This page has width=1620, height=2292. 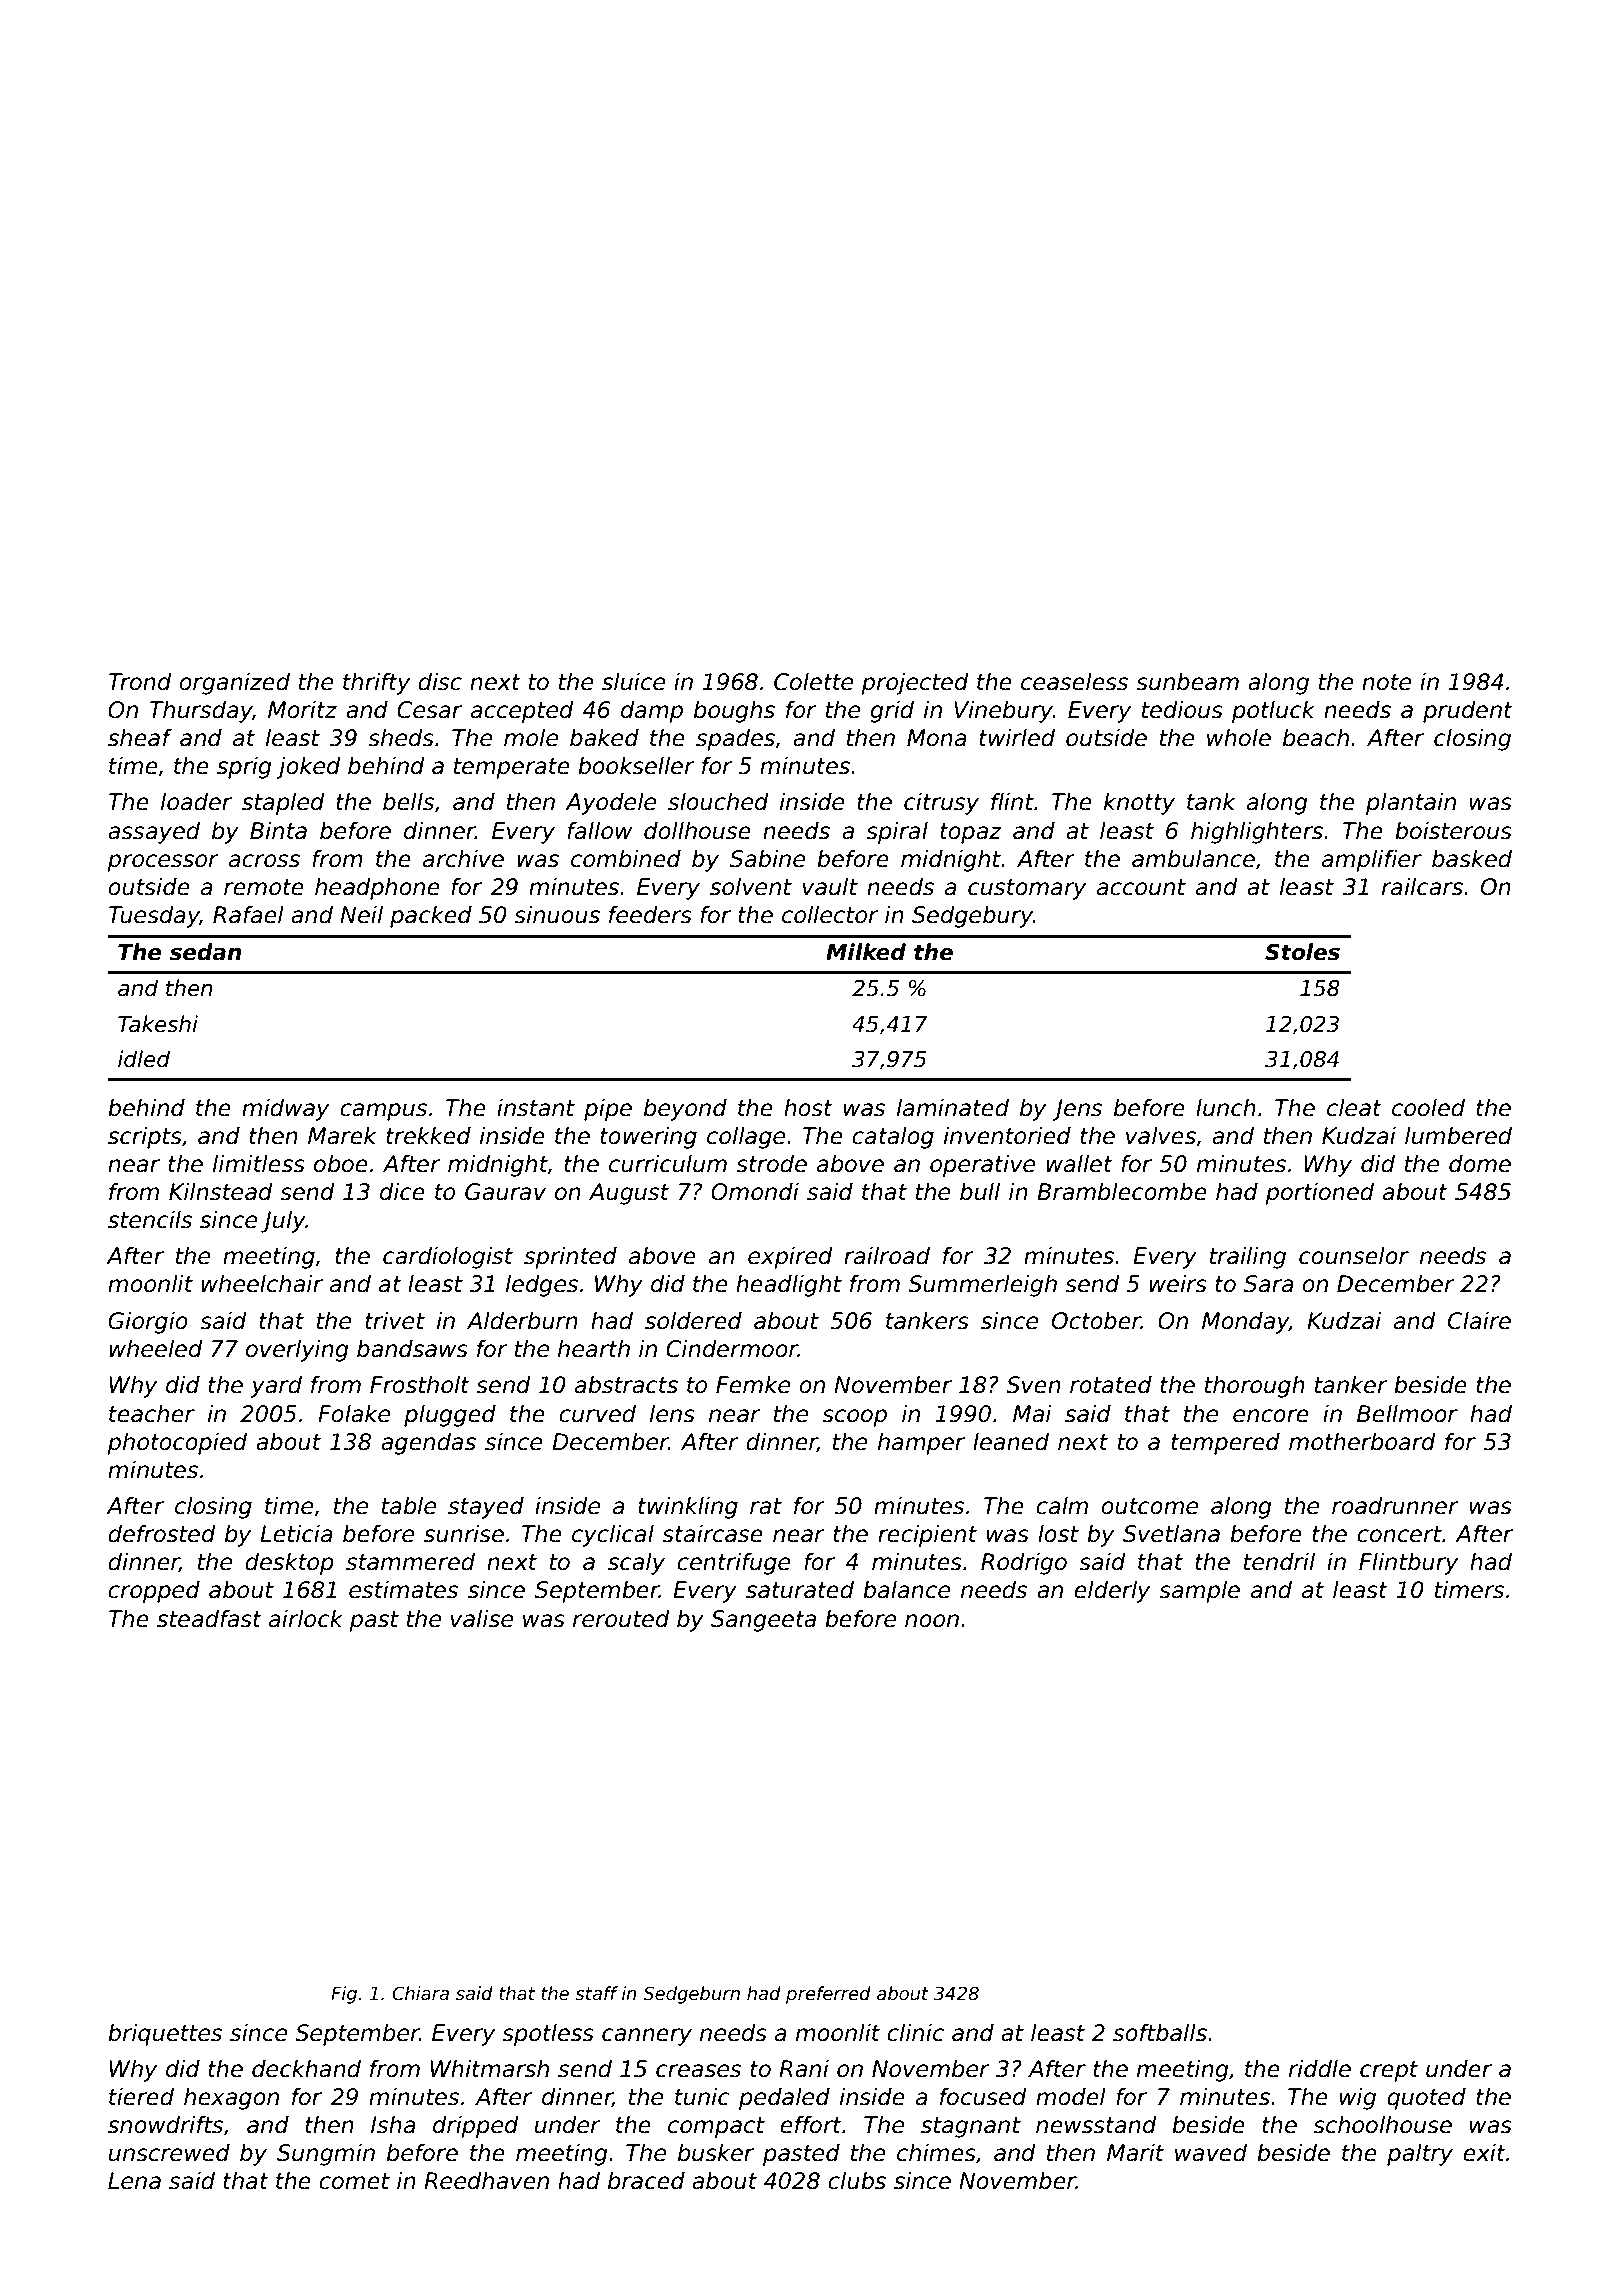 What do you see at coordinates (604, 738) in the page?
I see `baked` at bounding box center [604, 738].
